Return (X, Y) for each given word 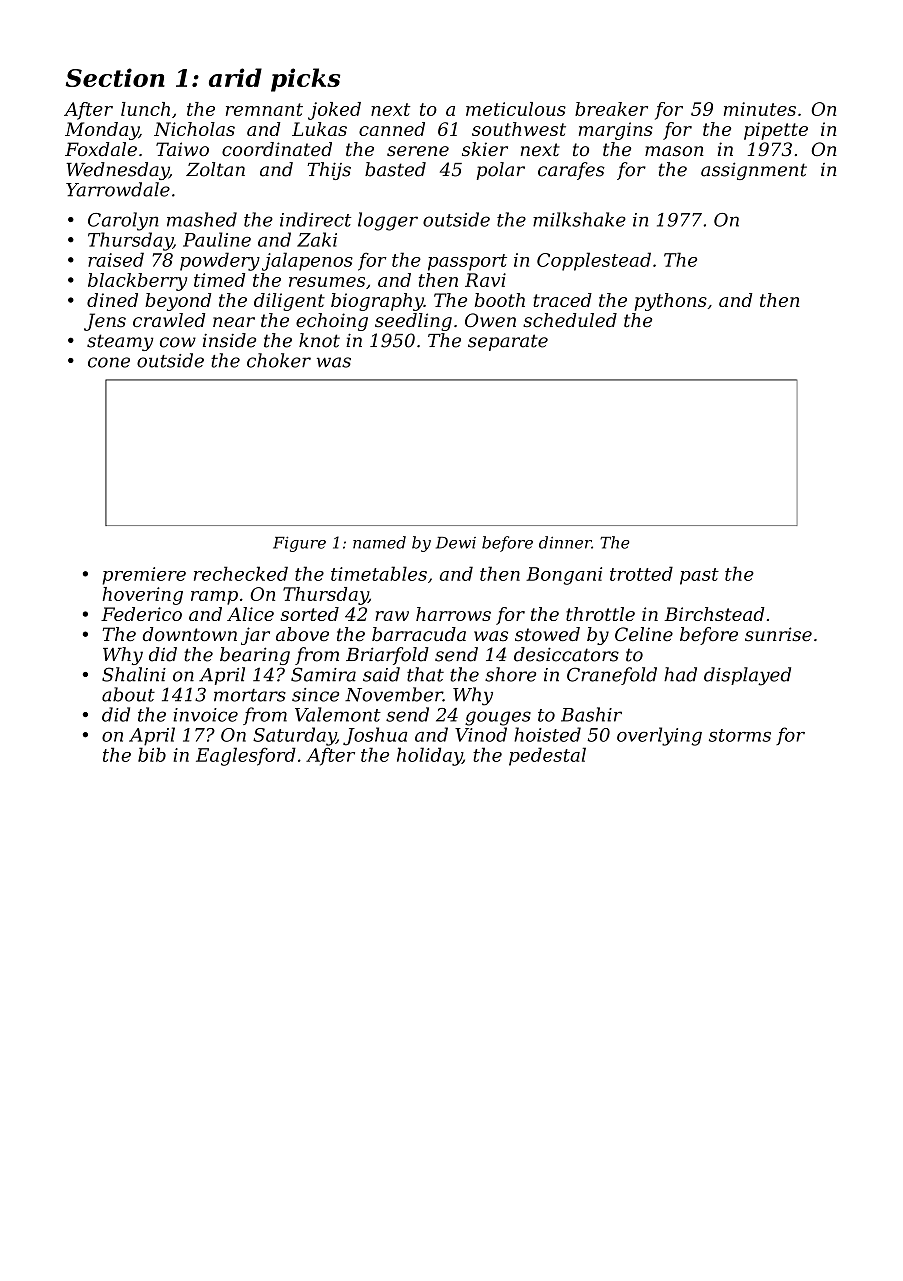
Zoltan (215, 169)
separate (508, 342)
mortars (250, 695)
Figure (299, 544)
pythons (670, 302)
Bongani (564, 576)
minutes (760, 109)
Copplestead (594, 261)
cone (109, 362)
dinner (565, 542)
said (381, 674)
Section (115, 77)
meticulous (516, 109)
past (699, 576)
